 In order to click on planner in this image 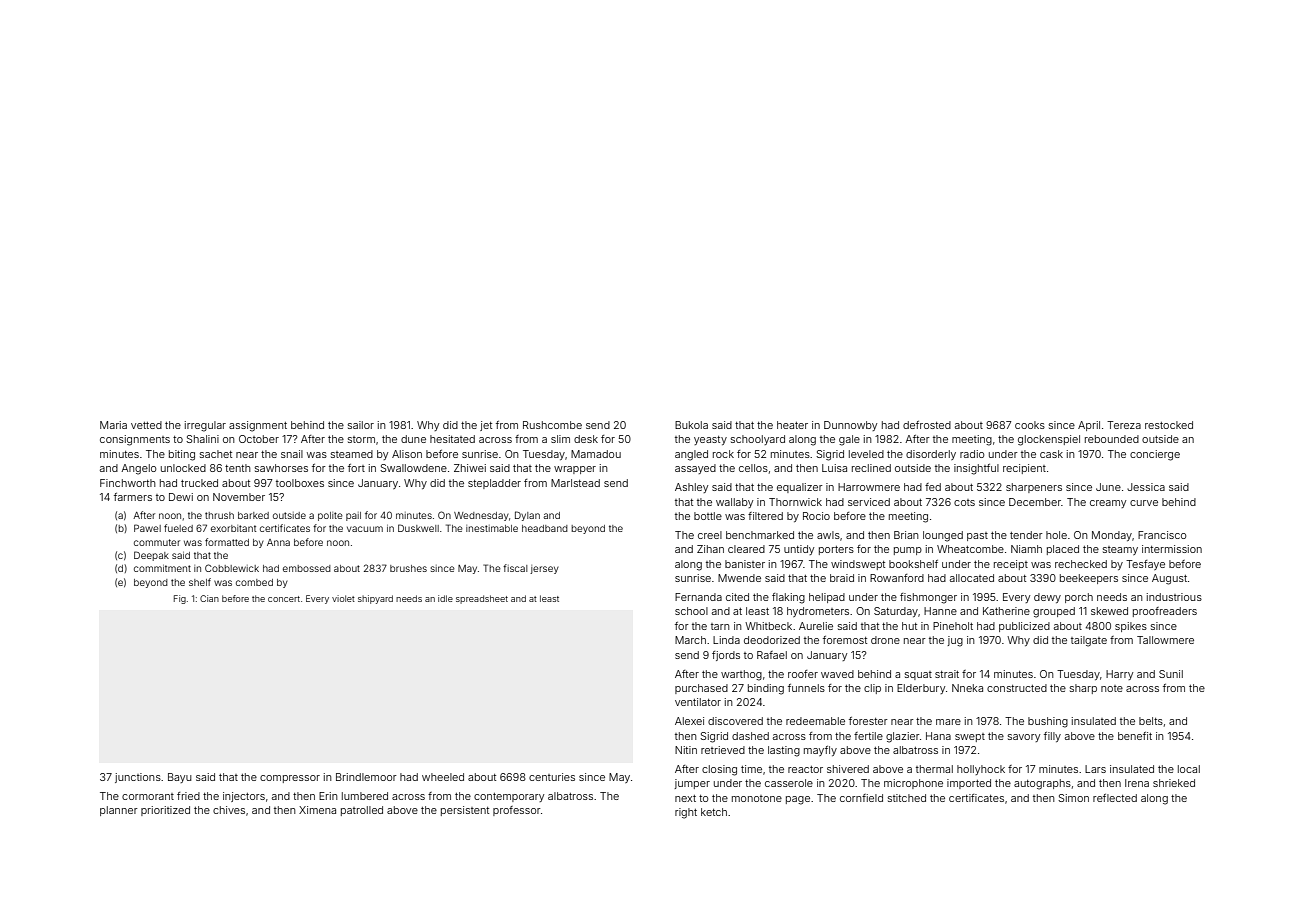, I will do `click(119, 811)`.
